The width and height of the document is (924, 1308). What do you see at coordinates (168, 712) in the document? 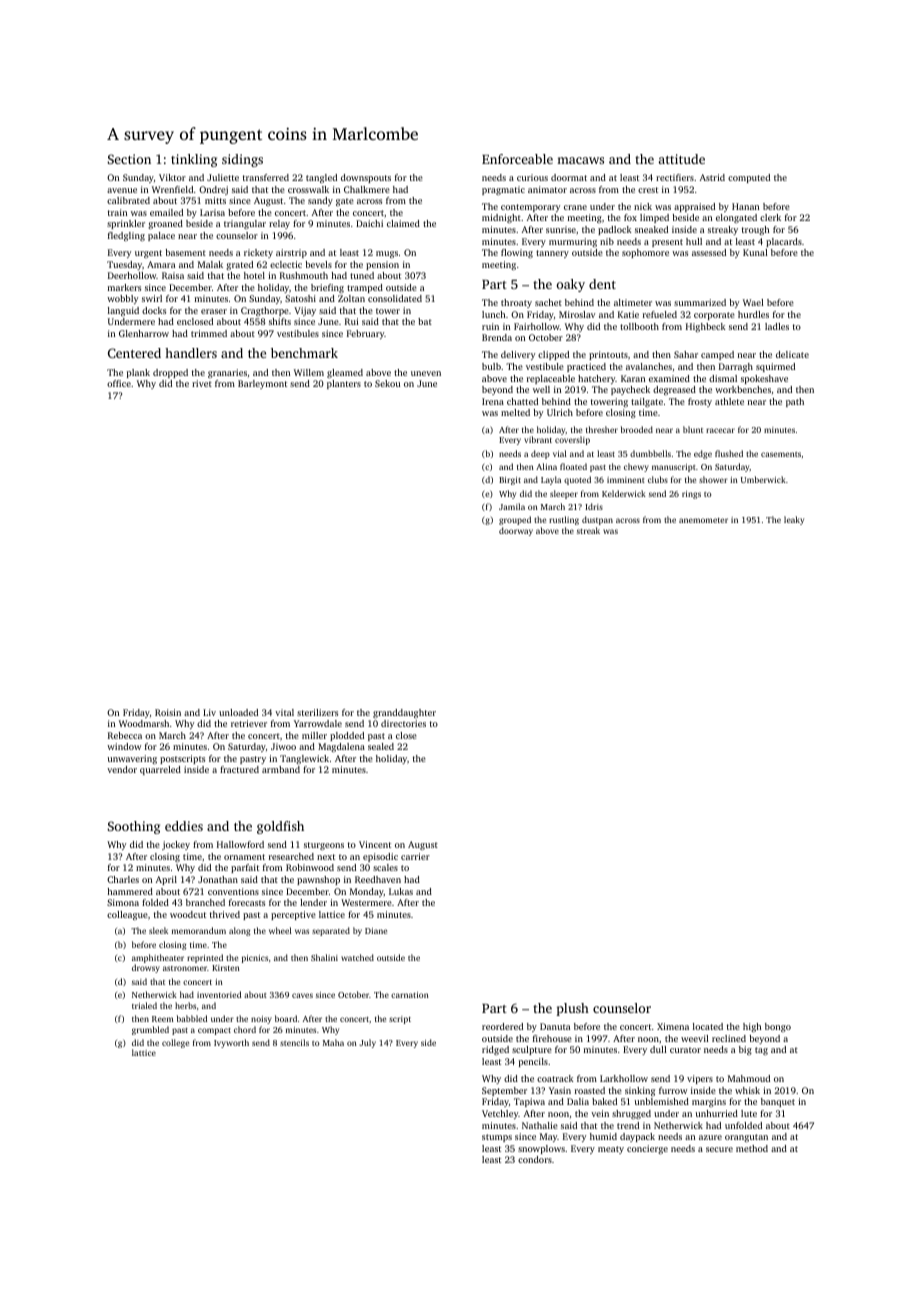
I see `Roisin` at bounding box center [168, 712].
